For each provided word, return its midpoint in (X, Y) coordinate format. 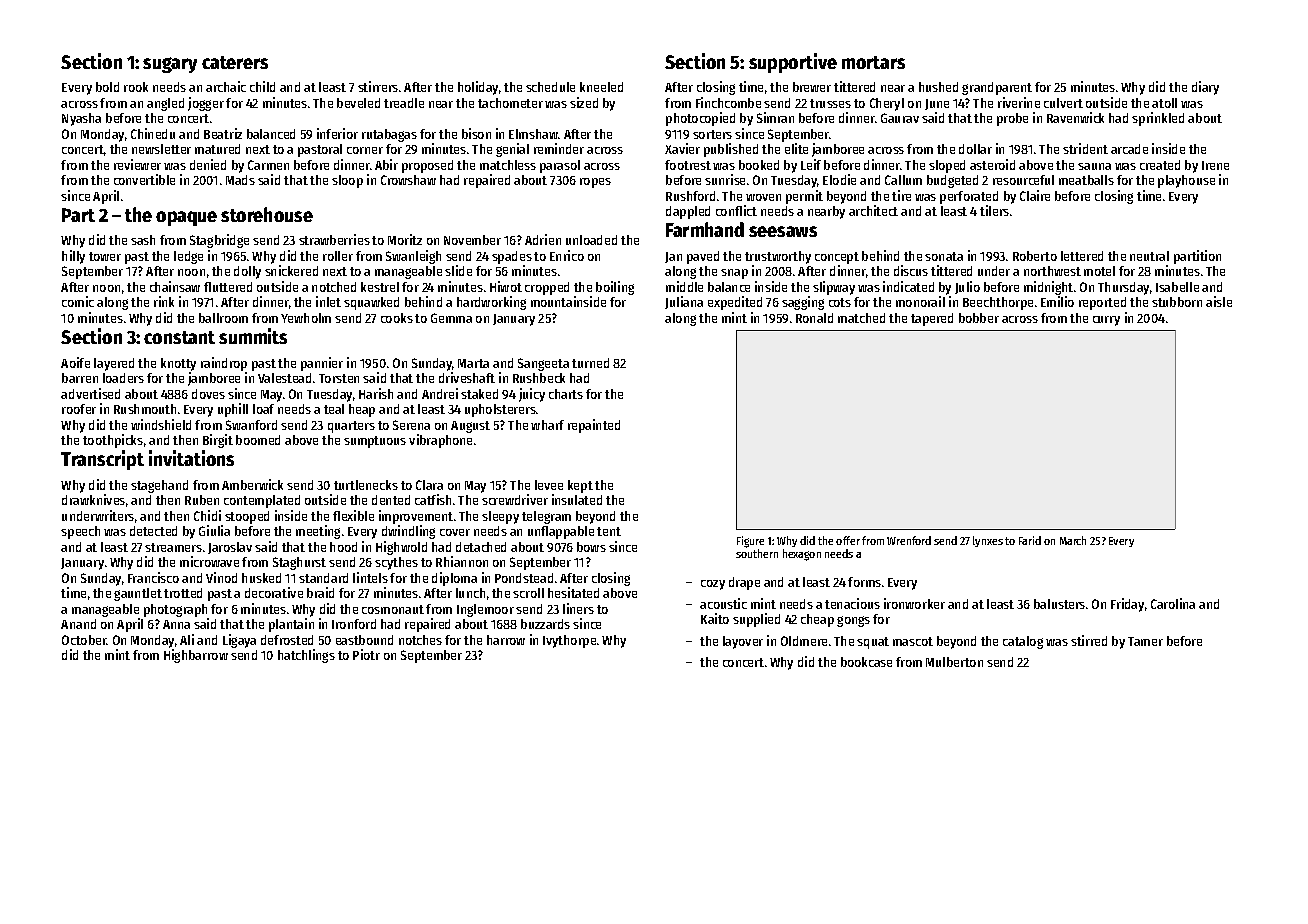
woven (763, 197)
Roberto (1035, 256)
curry (1106, 321)
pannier (322, 364)
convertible (144, 179)
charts (566, 394)
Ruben (202, 500)
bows (591, 547)
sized (584, 102)
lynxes (988, 541)
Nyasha (81, 119)
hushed (938, 87)
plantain (291, 625)
